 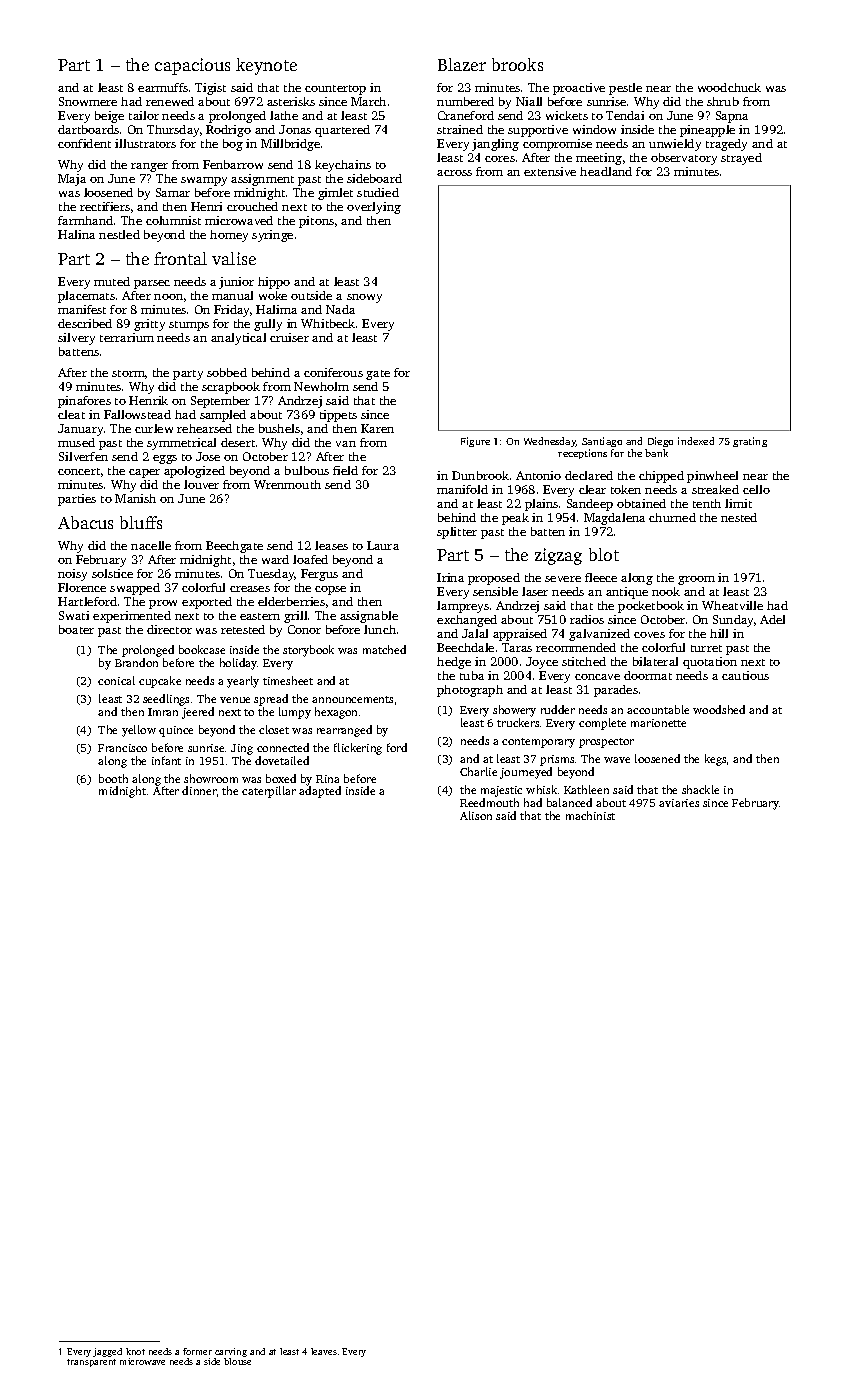 I want to click on machinist, so click(x=590, y=815).
